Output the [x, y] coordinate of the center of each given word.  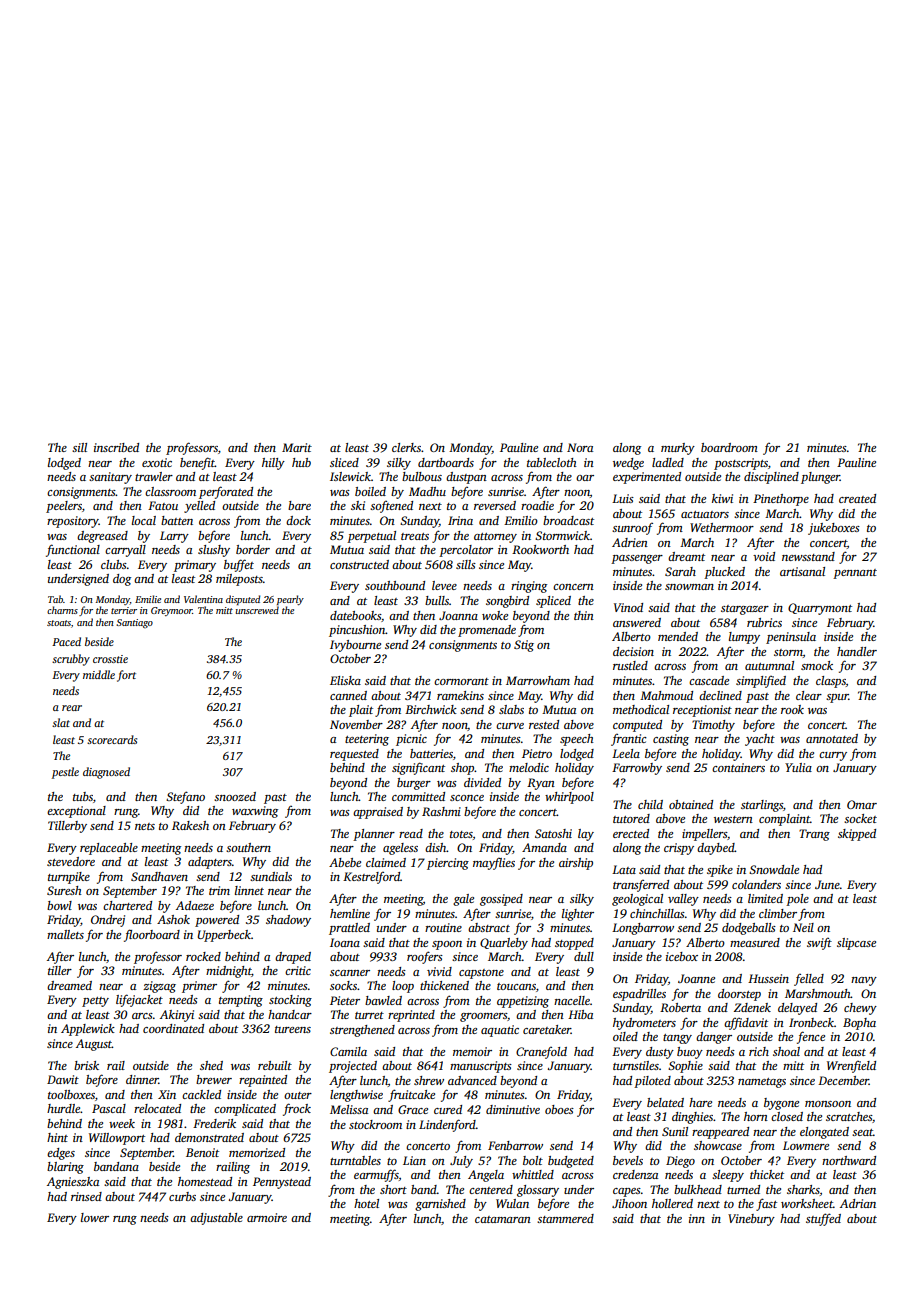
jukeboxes [834, 529]
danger [714, 1038]
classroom [170, 491]
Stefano [185, 797]
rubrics [764, 622]
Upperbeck [224, 936]
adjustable [216, 1219]
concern [573, 587]
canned [348, 695]
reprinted [411, 1016]
